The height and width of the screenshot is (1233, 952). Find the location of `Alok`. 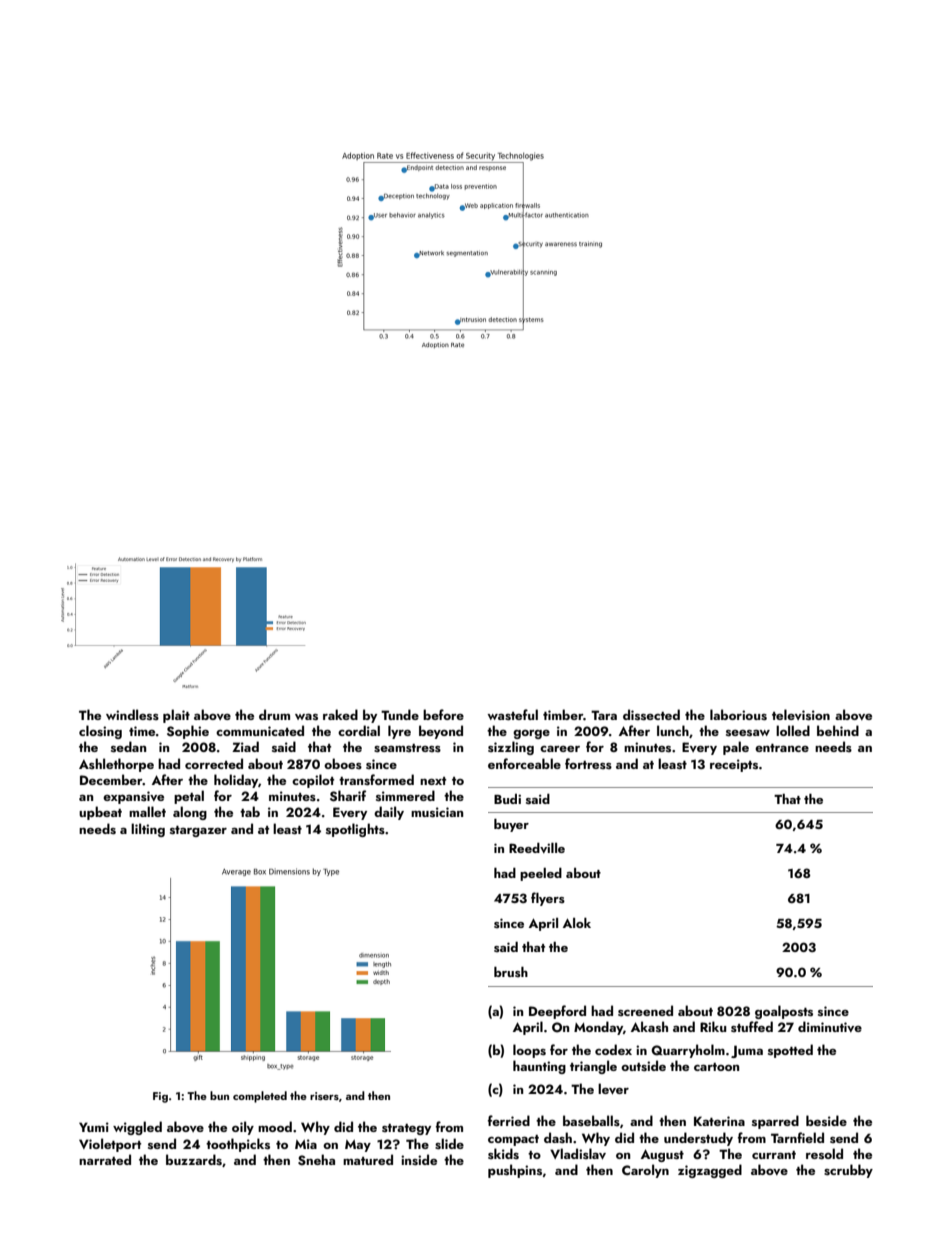

Alok is located at coordinates (577, 923).
